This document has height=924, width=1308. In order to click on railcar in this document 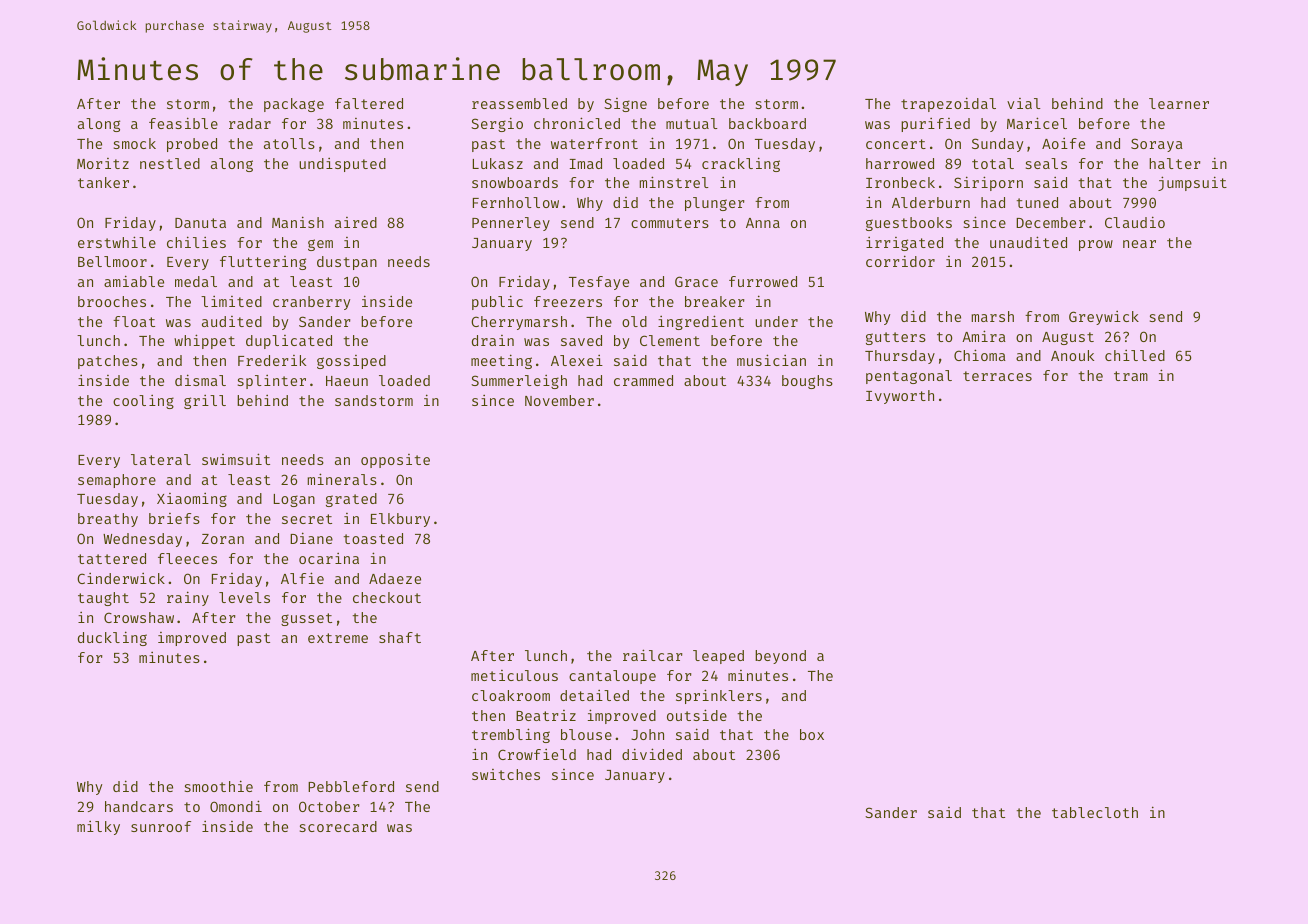, I will do `click(652, 655)`.
